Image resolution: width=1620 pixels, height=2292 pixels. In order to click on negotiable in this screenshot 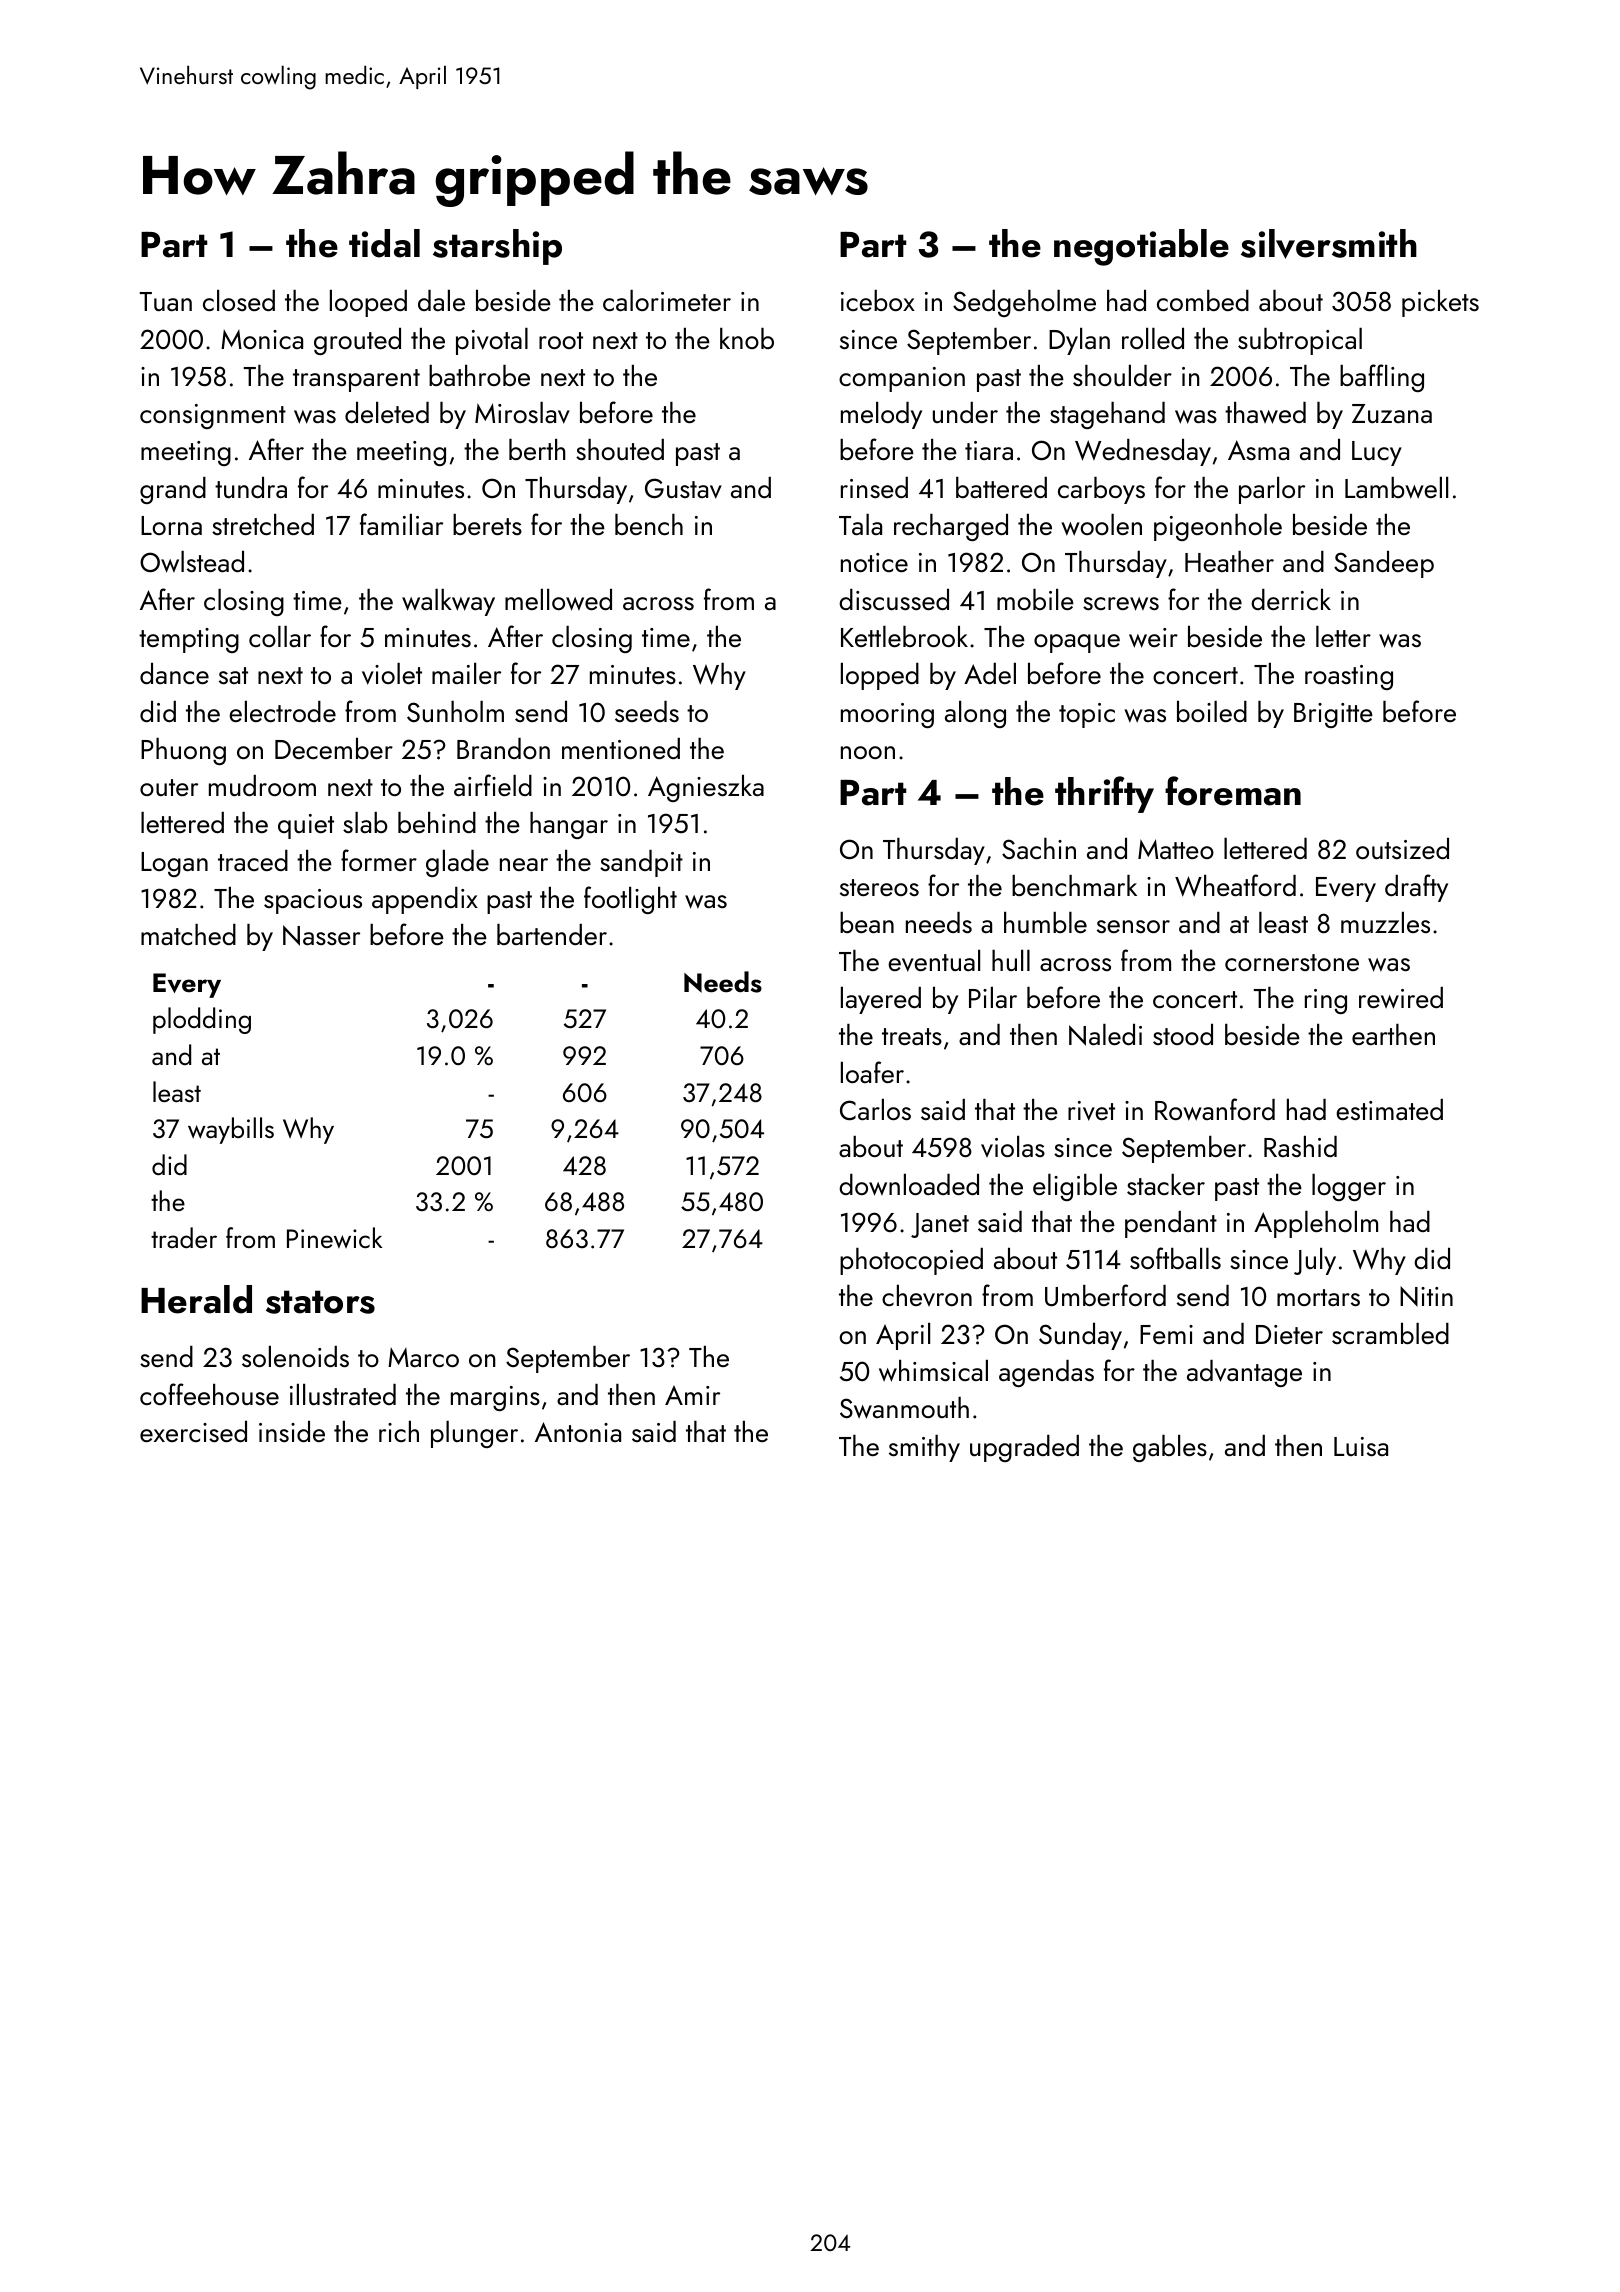, I will do `click(1141, 247)`.
